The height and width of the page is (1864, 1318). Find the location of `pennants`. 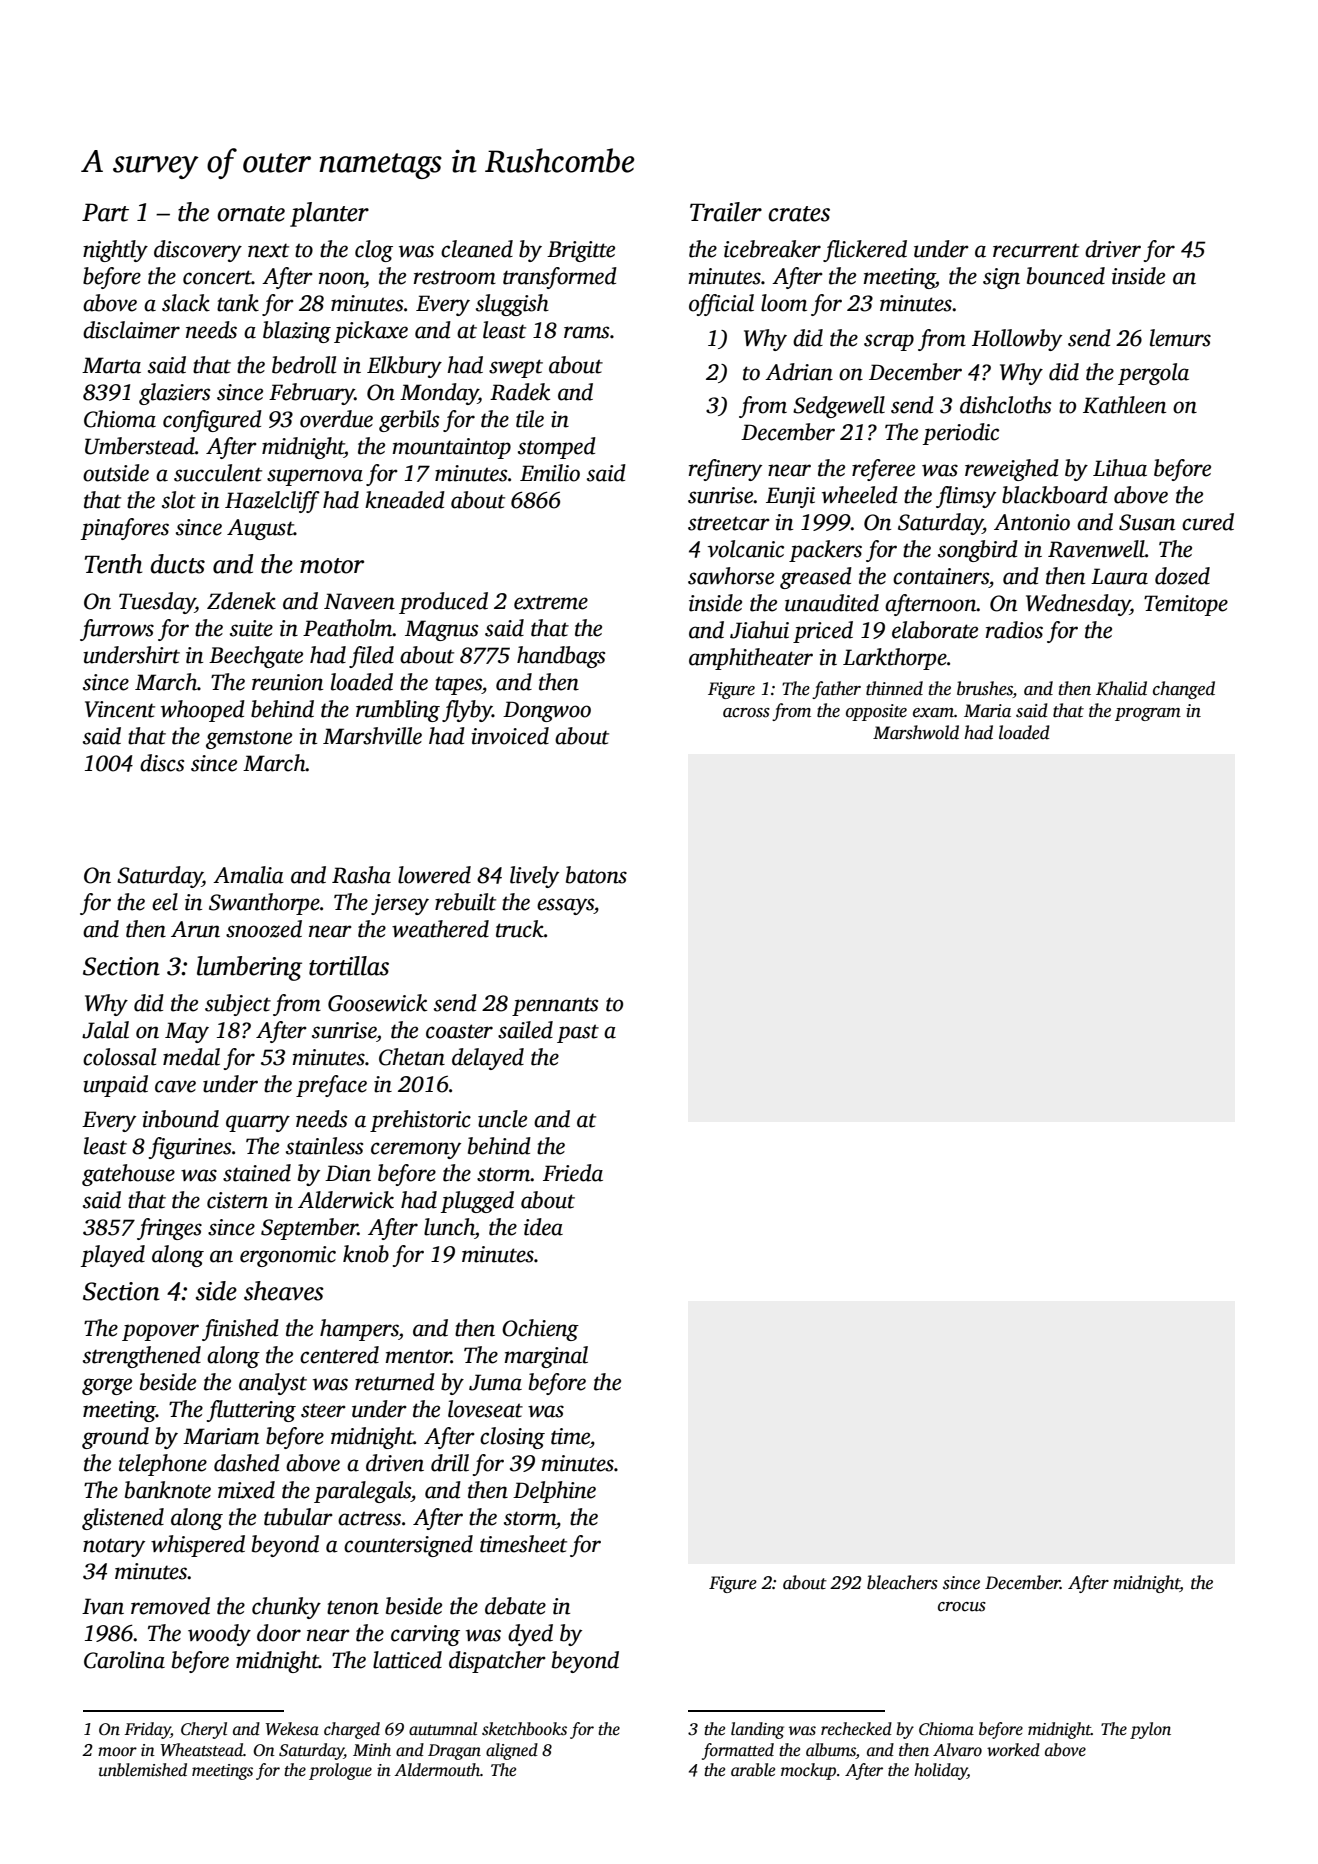

pennants is located at coordinates (555, 1006).
